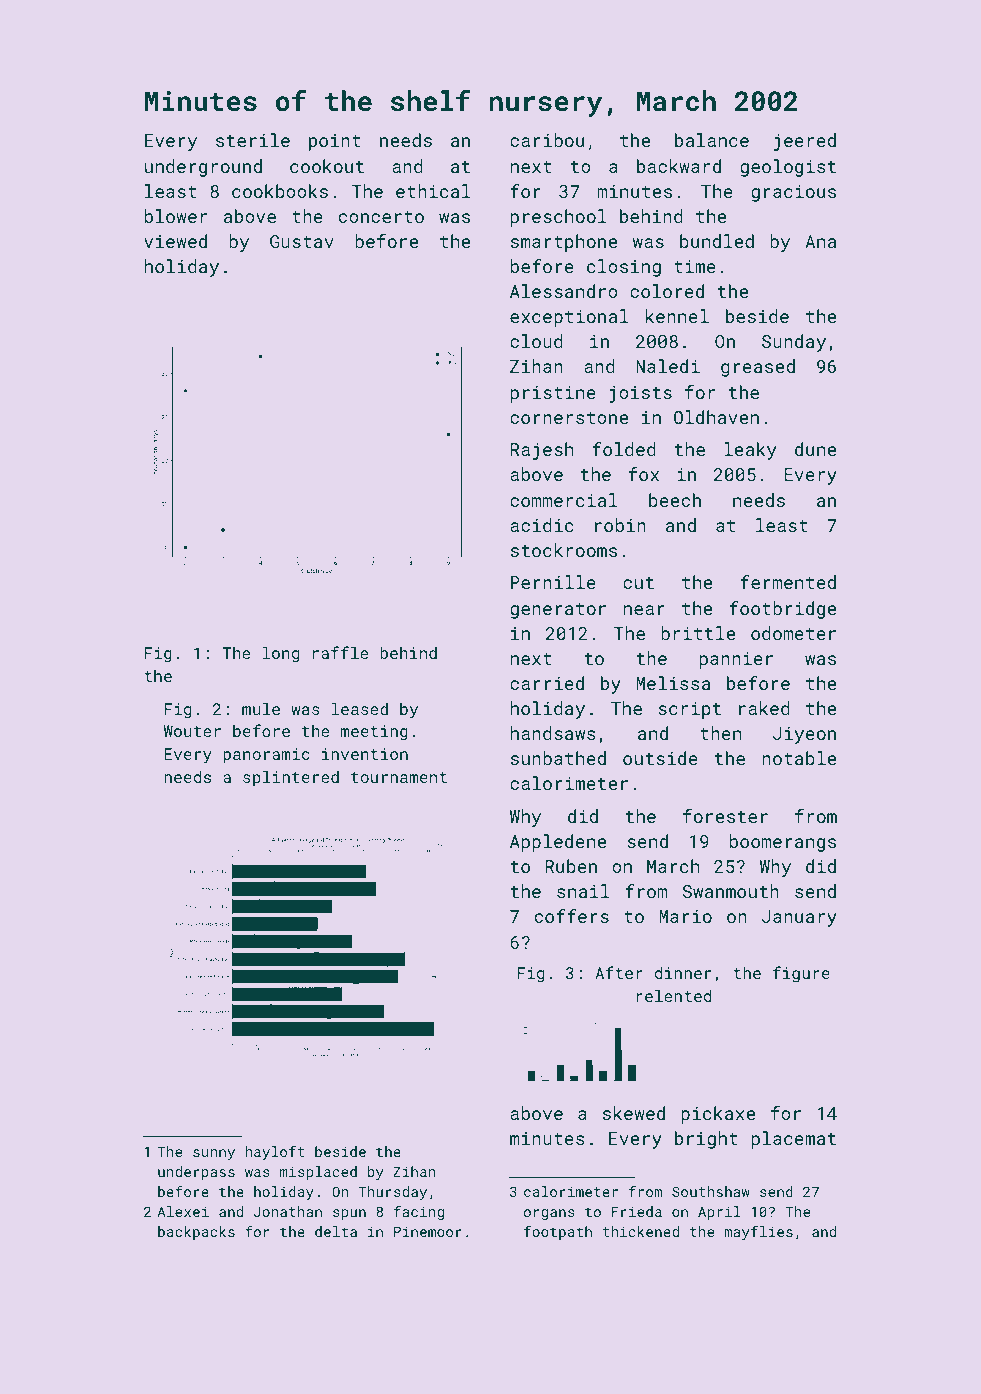 The width and height of the document is (981, 1394). Describe the element at coordinates (750, 451) in the document. I see `leaky` at that location.
